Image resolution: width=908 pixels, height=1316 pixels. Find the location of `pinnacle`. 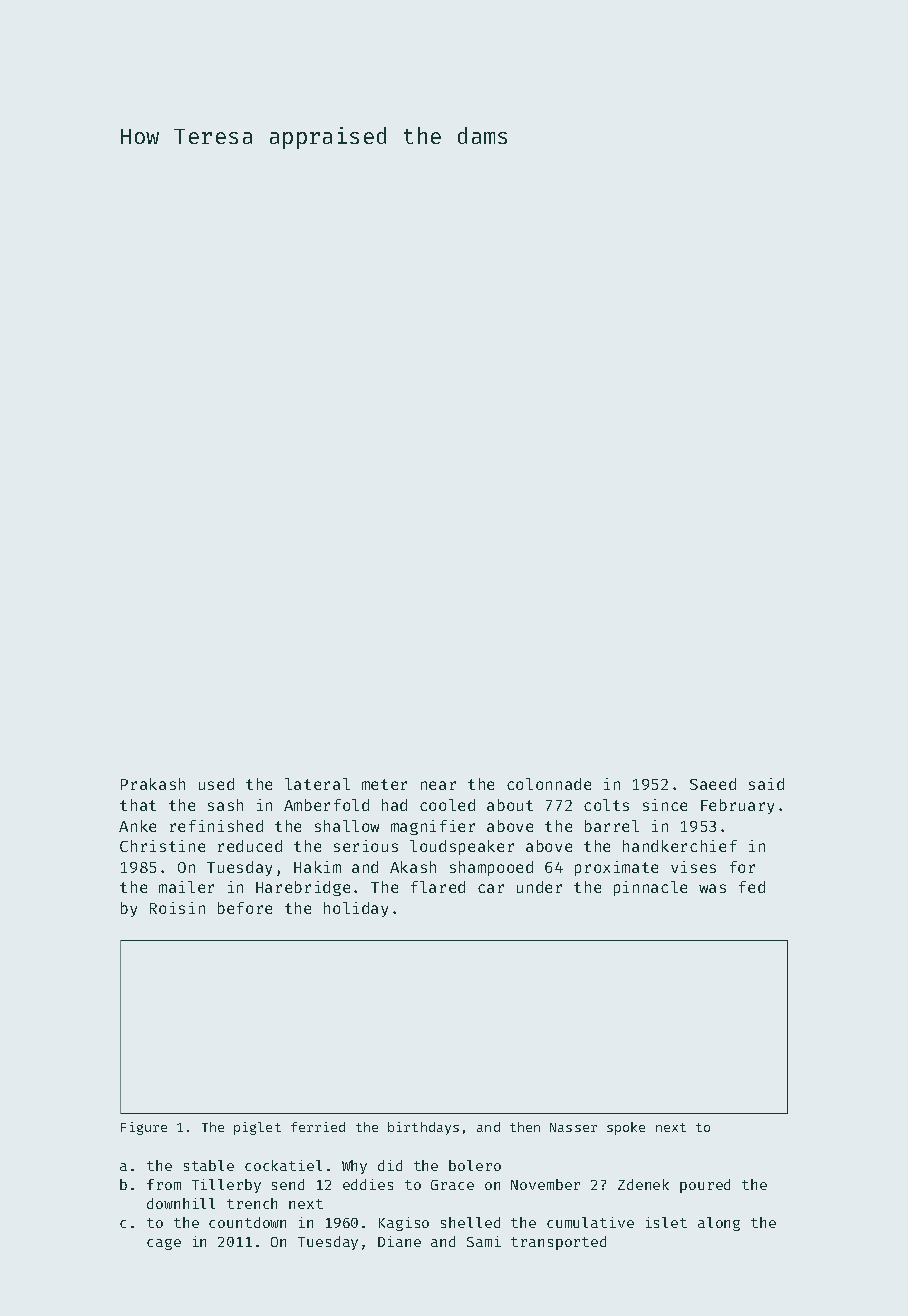

pinnacle is located at coordinates (650, 888).
